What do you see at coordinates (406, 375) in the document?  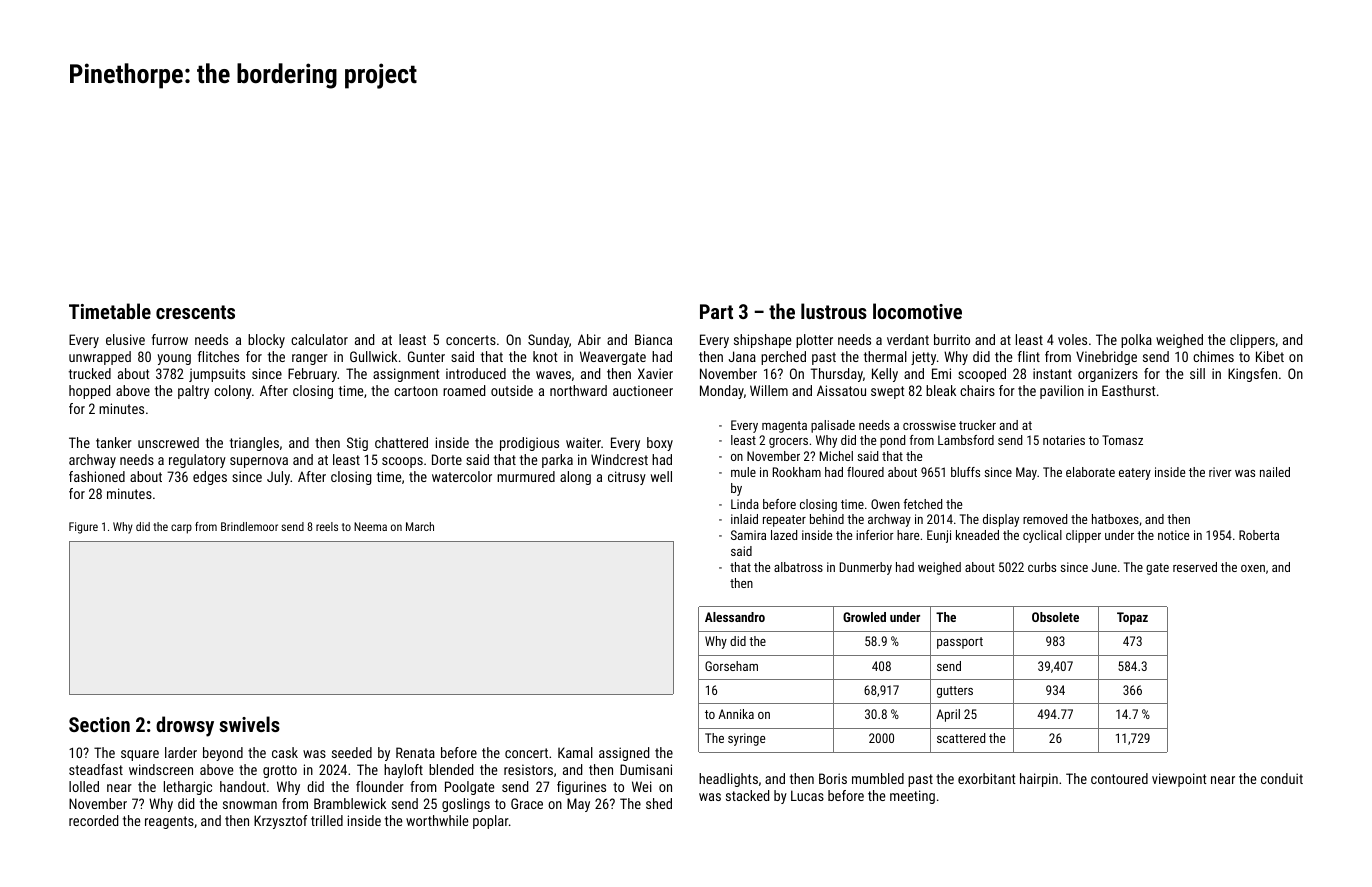 I see `assignment` at bounding box center [406, 375].
